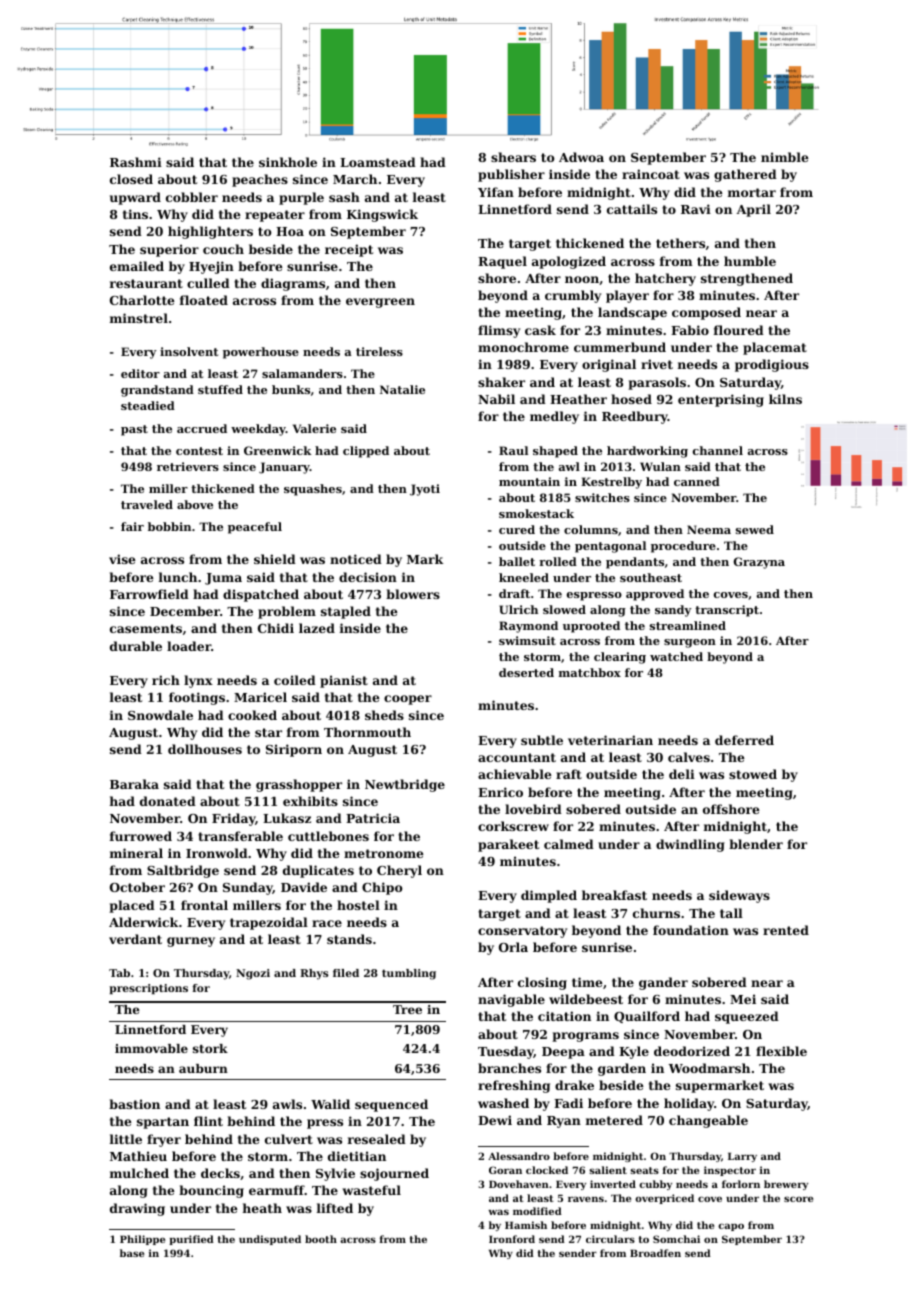  What do you see at coordinates (512, 1239) in the image?
I see `Ironford` at bounding box center [512, 1239].
